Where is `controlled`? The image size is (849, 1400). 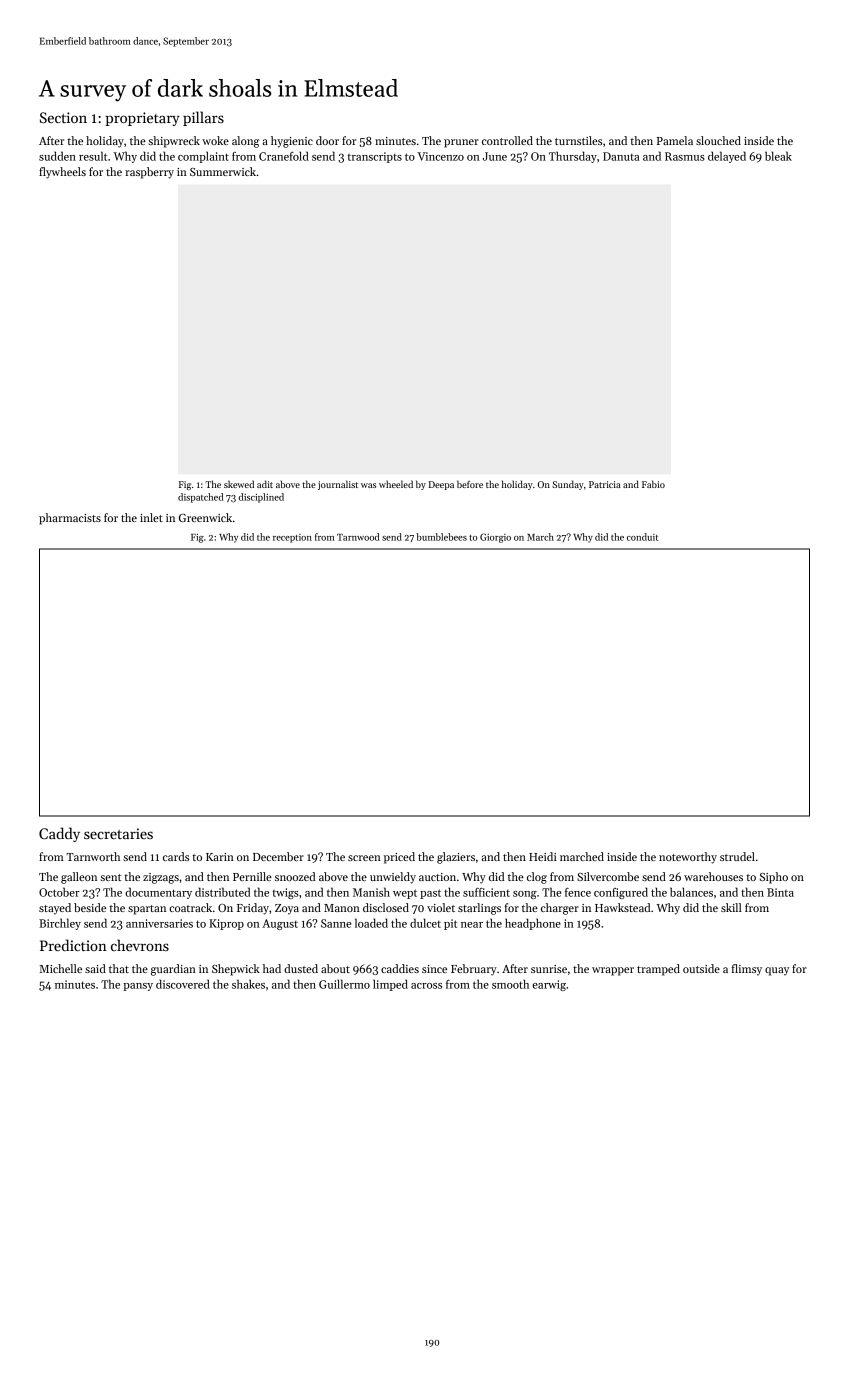 controlled is located at coordinates (507, 140).
